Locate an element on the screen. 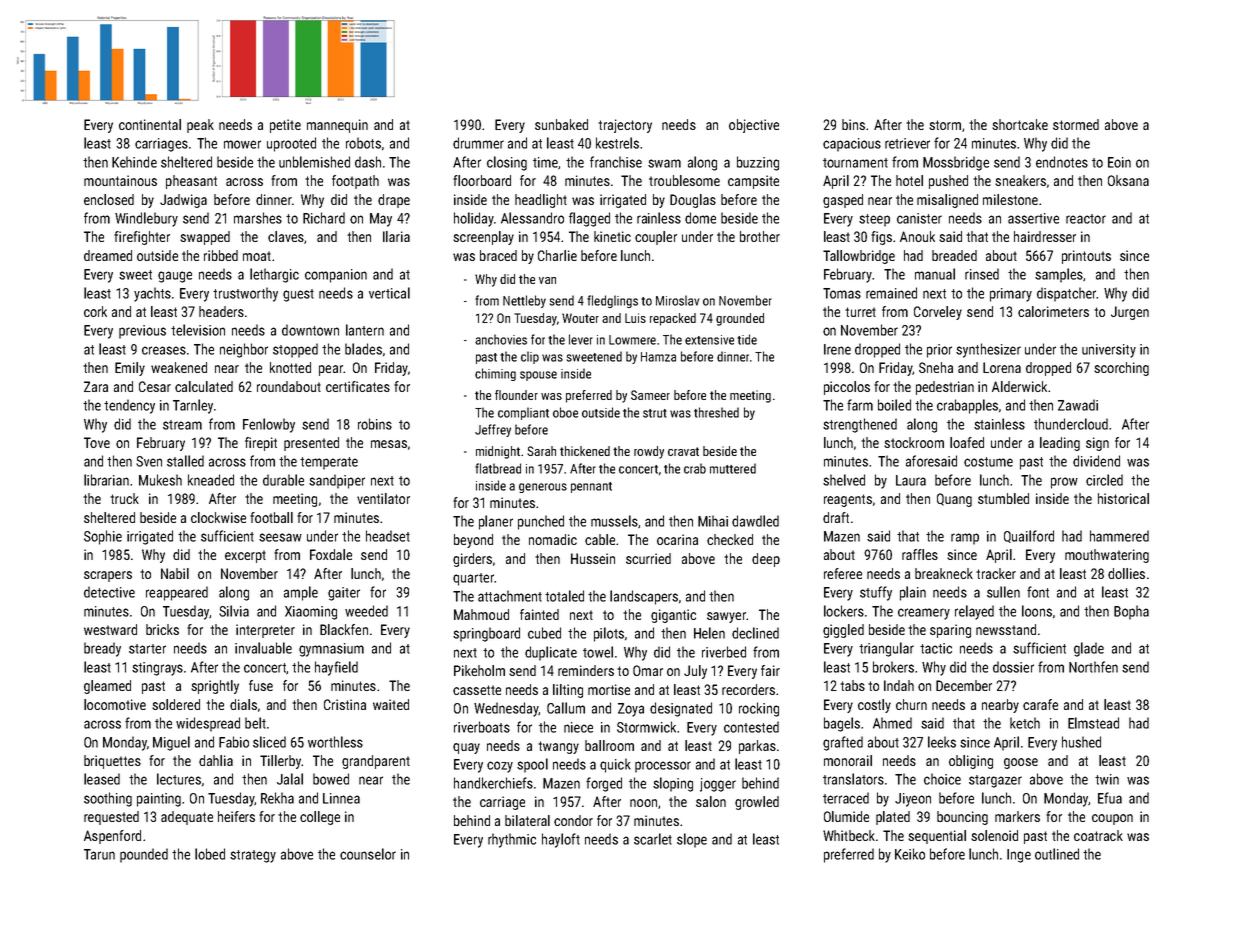 The width and height of the screenshot is (1233, 952). Elmstead is located at coordinates (1093, 723).
